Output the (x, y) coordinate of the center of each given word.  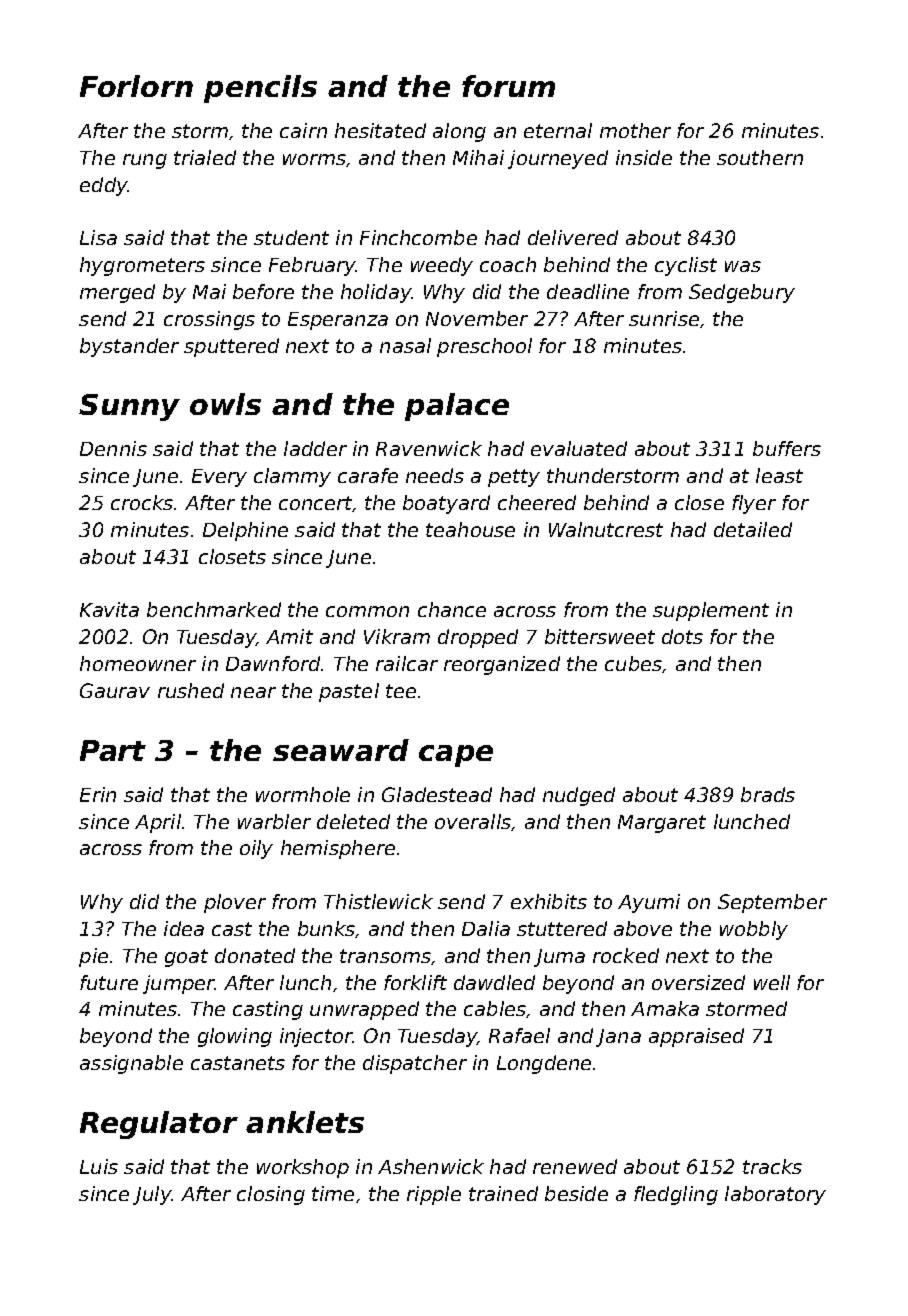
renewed (575, 1166)
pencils (260, 89)
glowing (235, 1037)
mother (635, 130)
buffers (787, 448)
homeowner (138, 663)
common (367, 611)
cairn (303, 130)
